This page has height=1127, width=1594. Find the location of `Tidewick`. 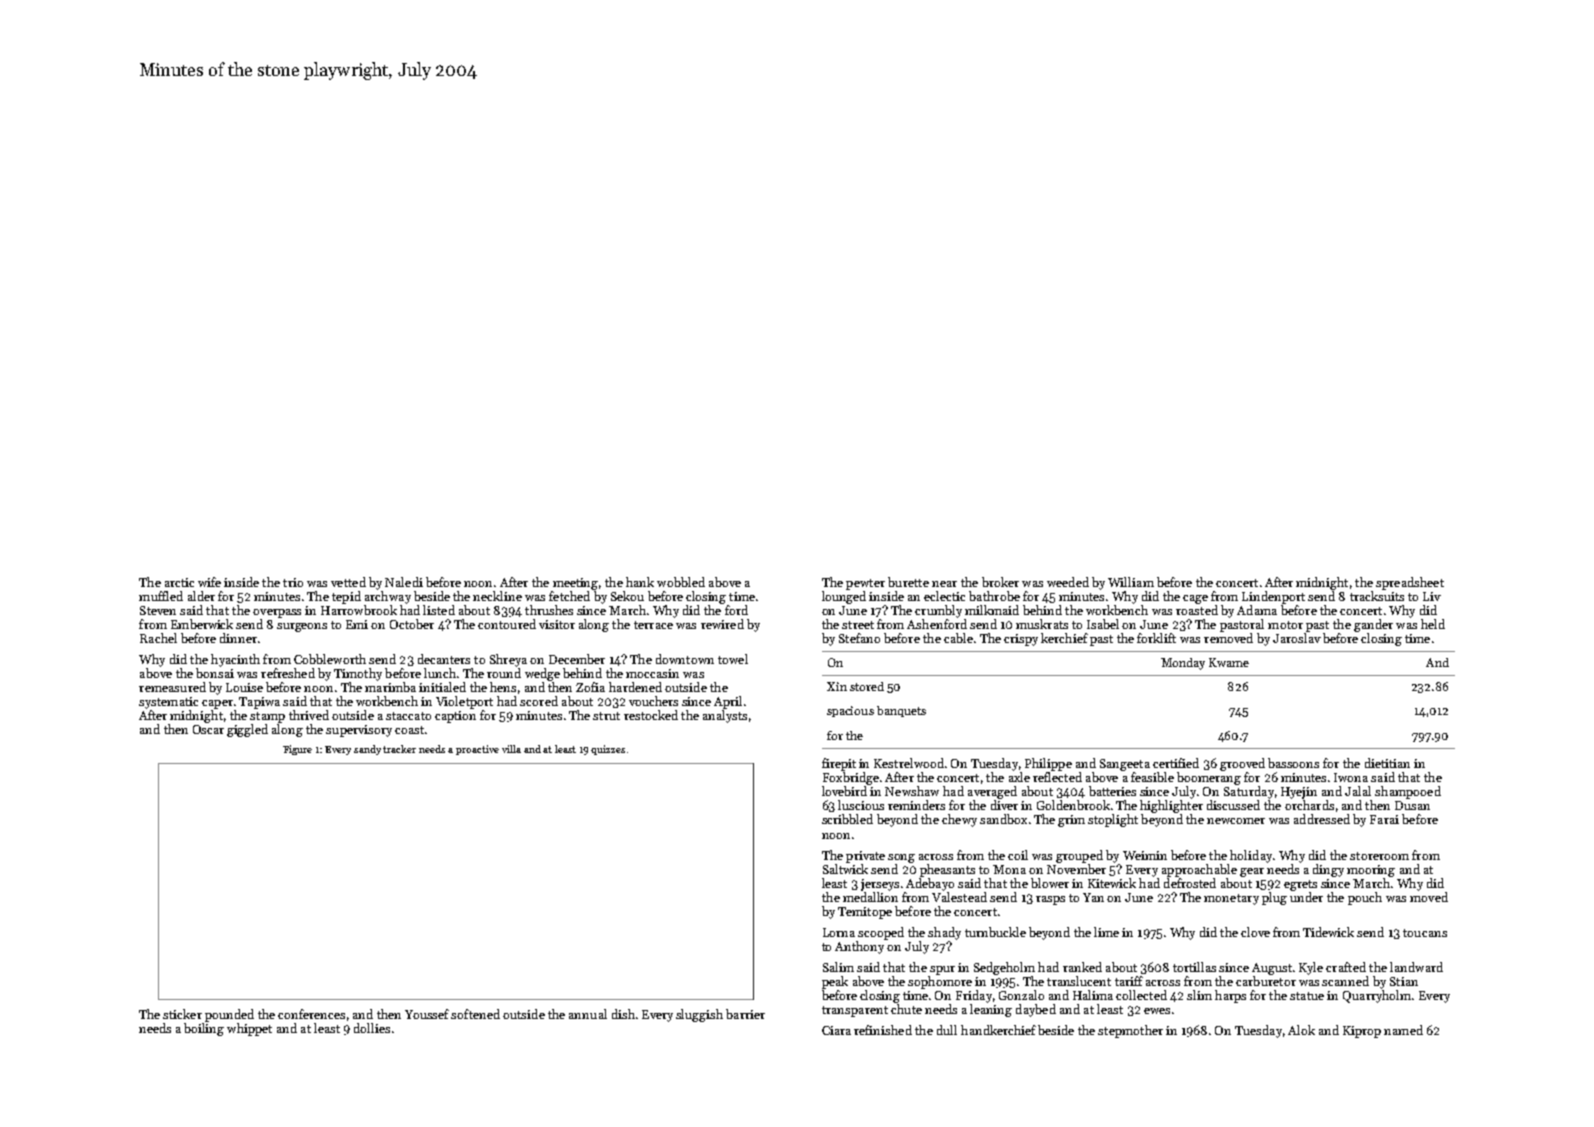

Tidewick is located at coordinates (1328, 932).
